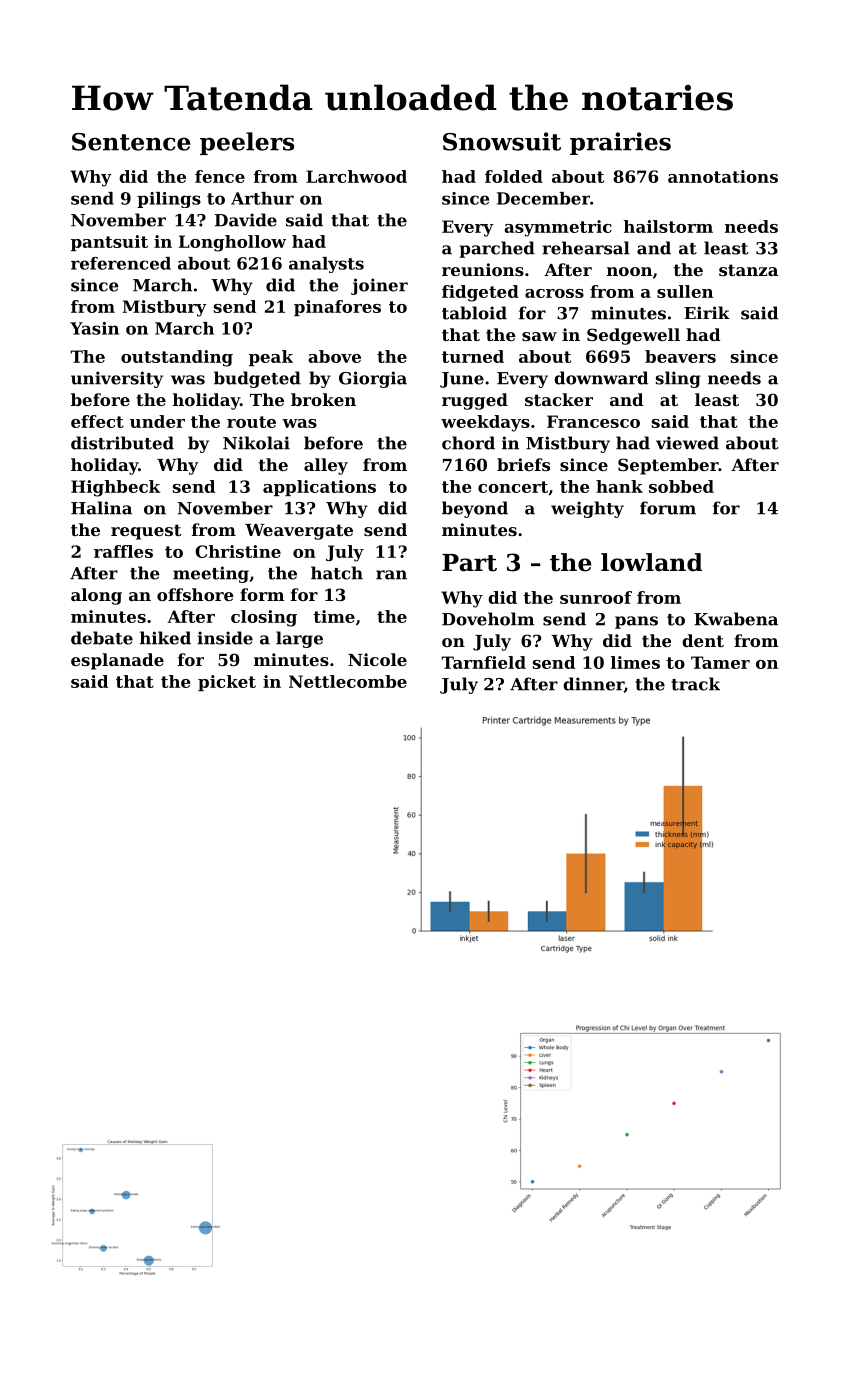 The image size is (849, 1400). Describe the element at coordinates (227, 683) in the screenshot. I see `picket` at that location.
